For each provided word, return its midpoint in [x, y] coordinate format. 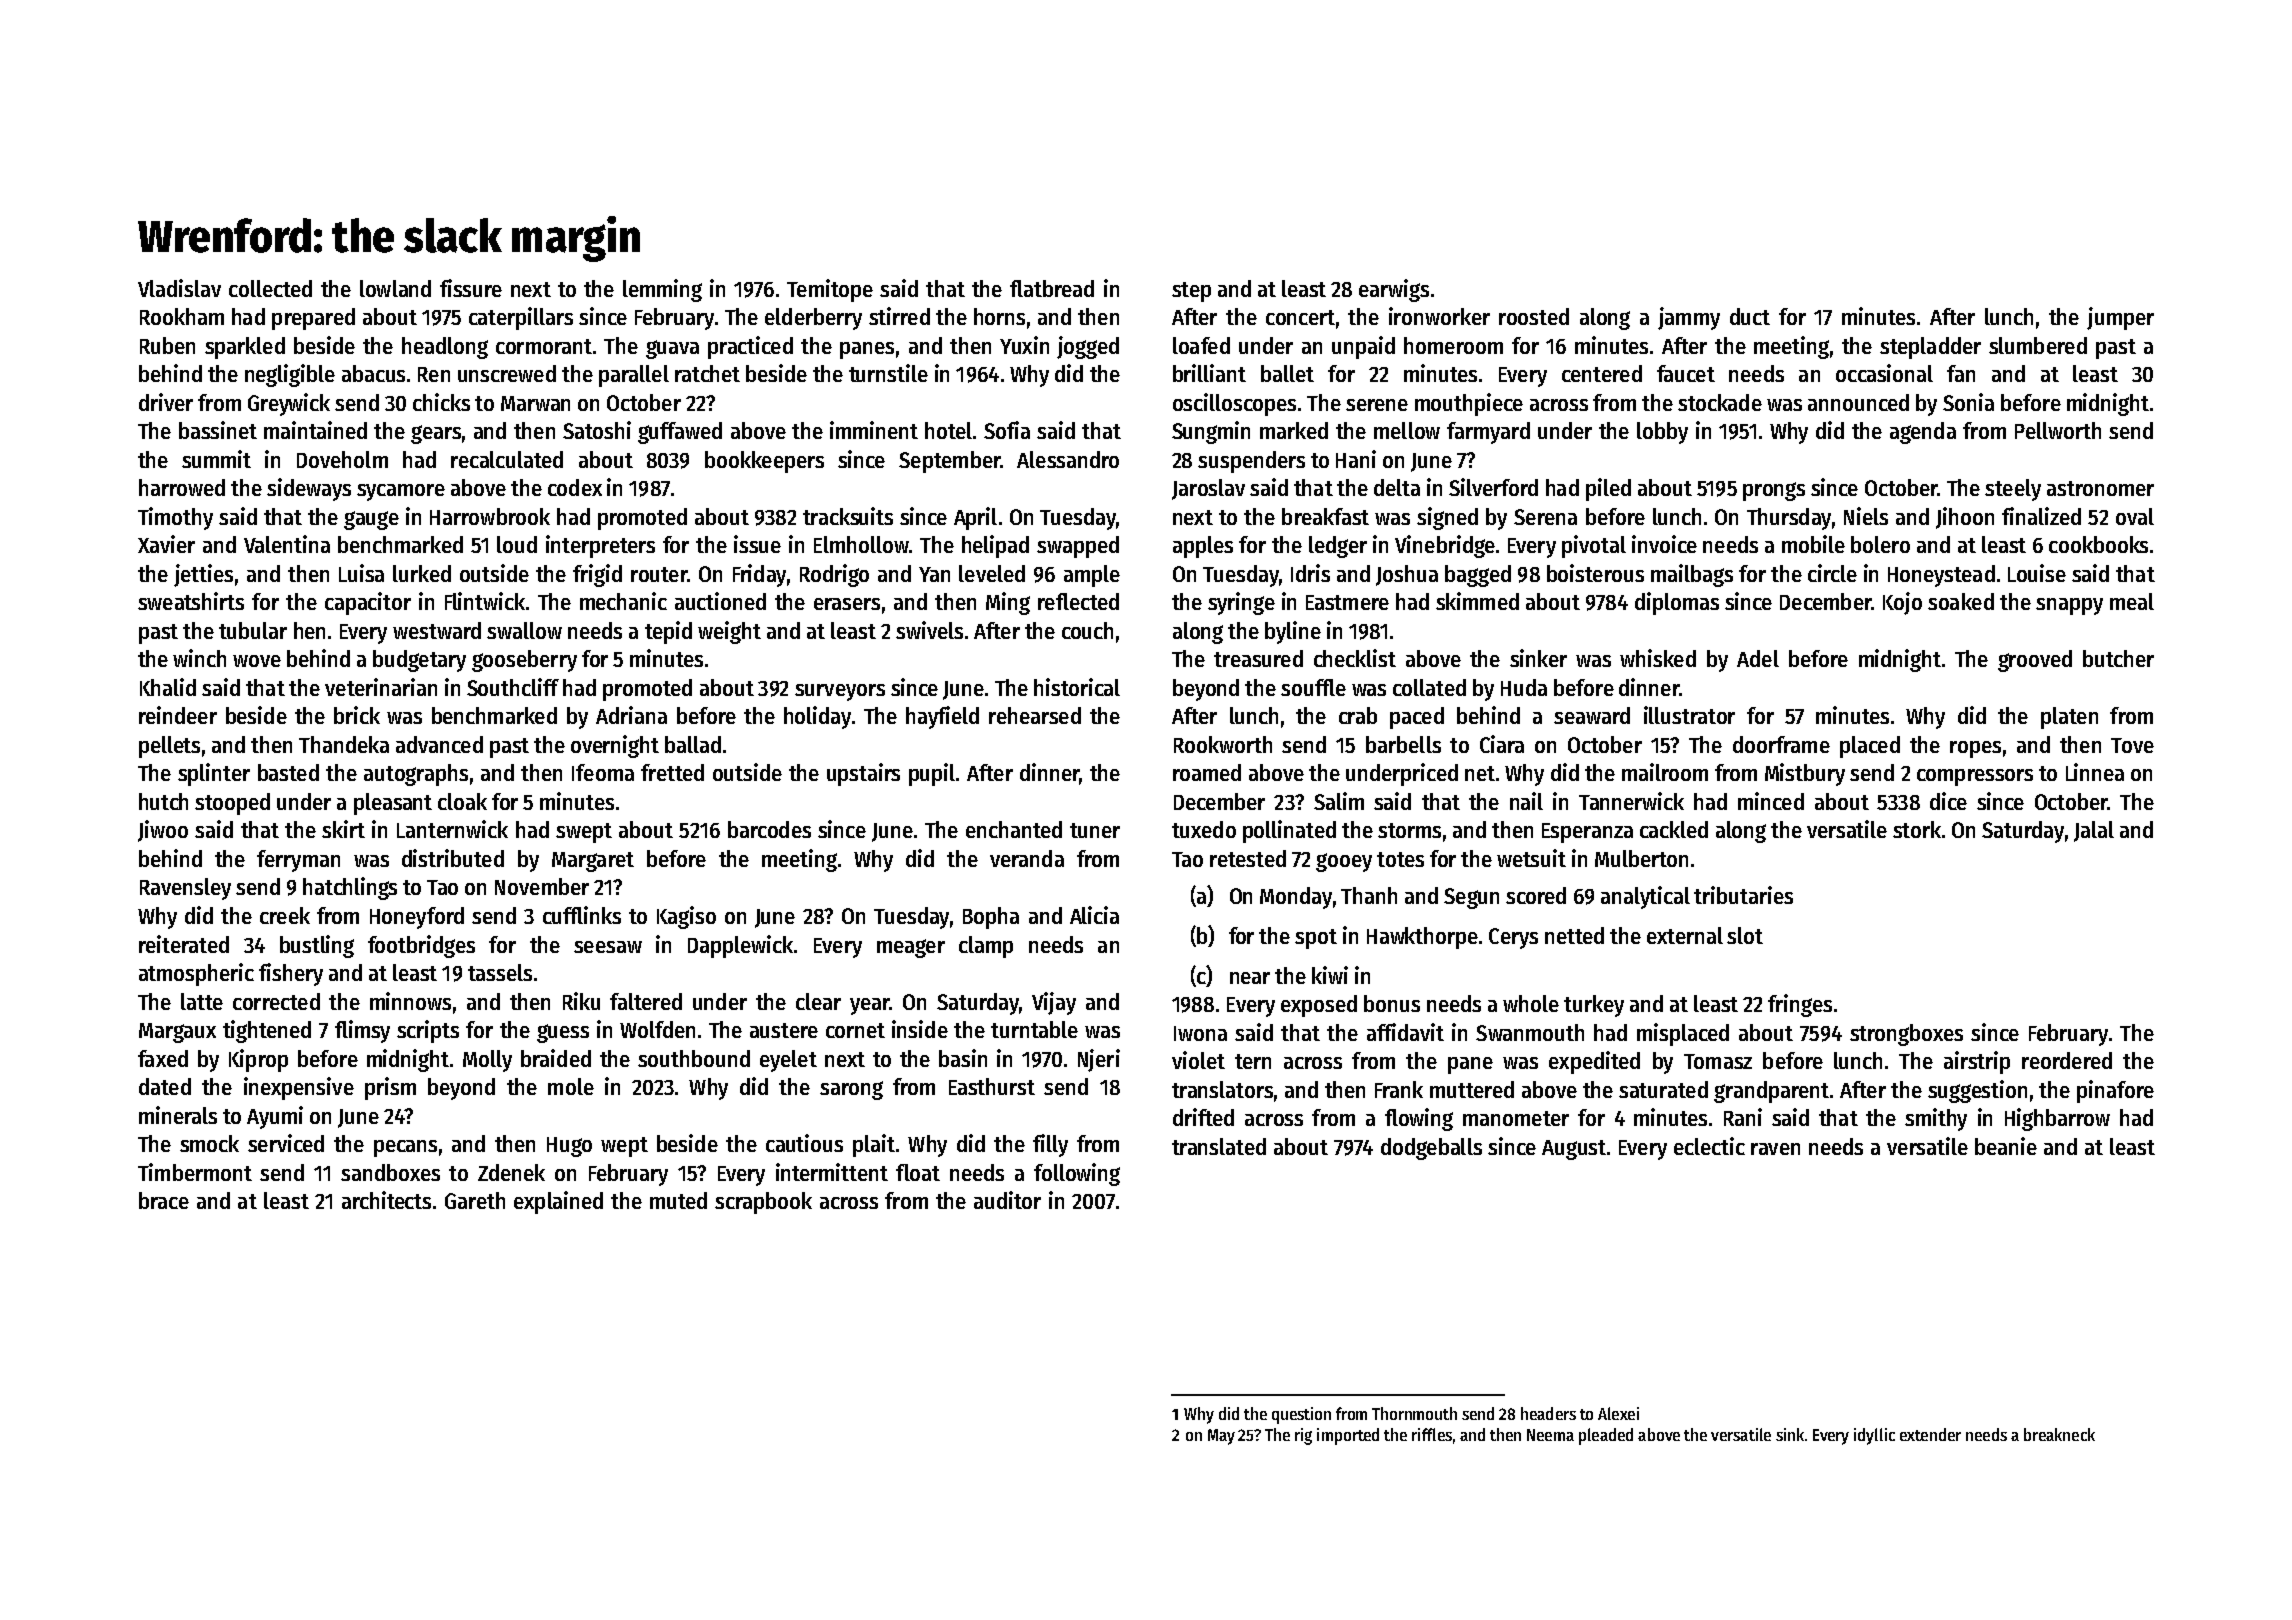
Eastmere [1347, 602]
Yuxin [1024, 345]
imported [1348, 1436]
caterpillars [521, 318]
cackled [1674, 829]
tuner [1095, 830]
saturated [1663, 1089]
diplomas [1677, 603]
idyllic [1874, 1436]
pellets [169, 747]
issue [757, 544]
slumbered [2038, 345]
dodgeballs [1431, 1149]
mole [571, 1086]
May [1221, 1437]
